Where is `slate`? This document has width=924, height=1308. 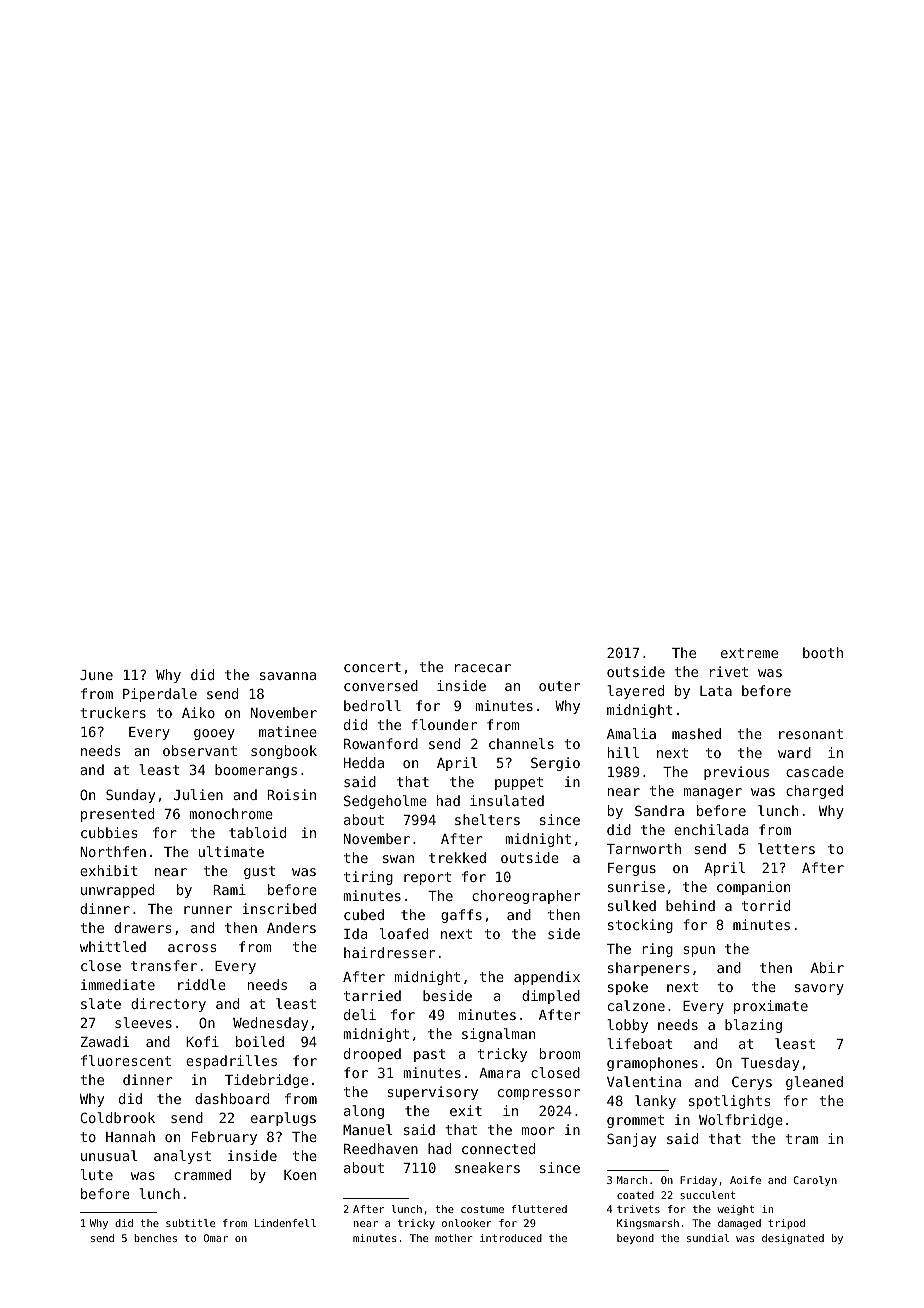
slate is located at coordinates (101, 1003).
